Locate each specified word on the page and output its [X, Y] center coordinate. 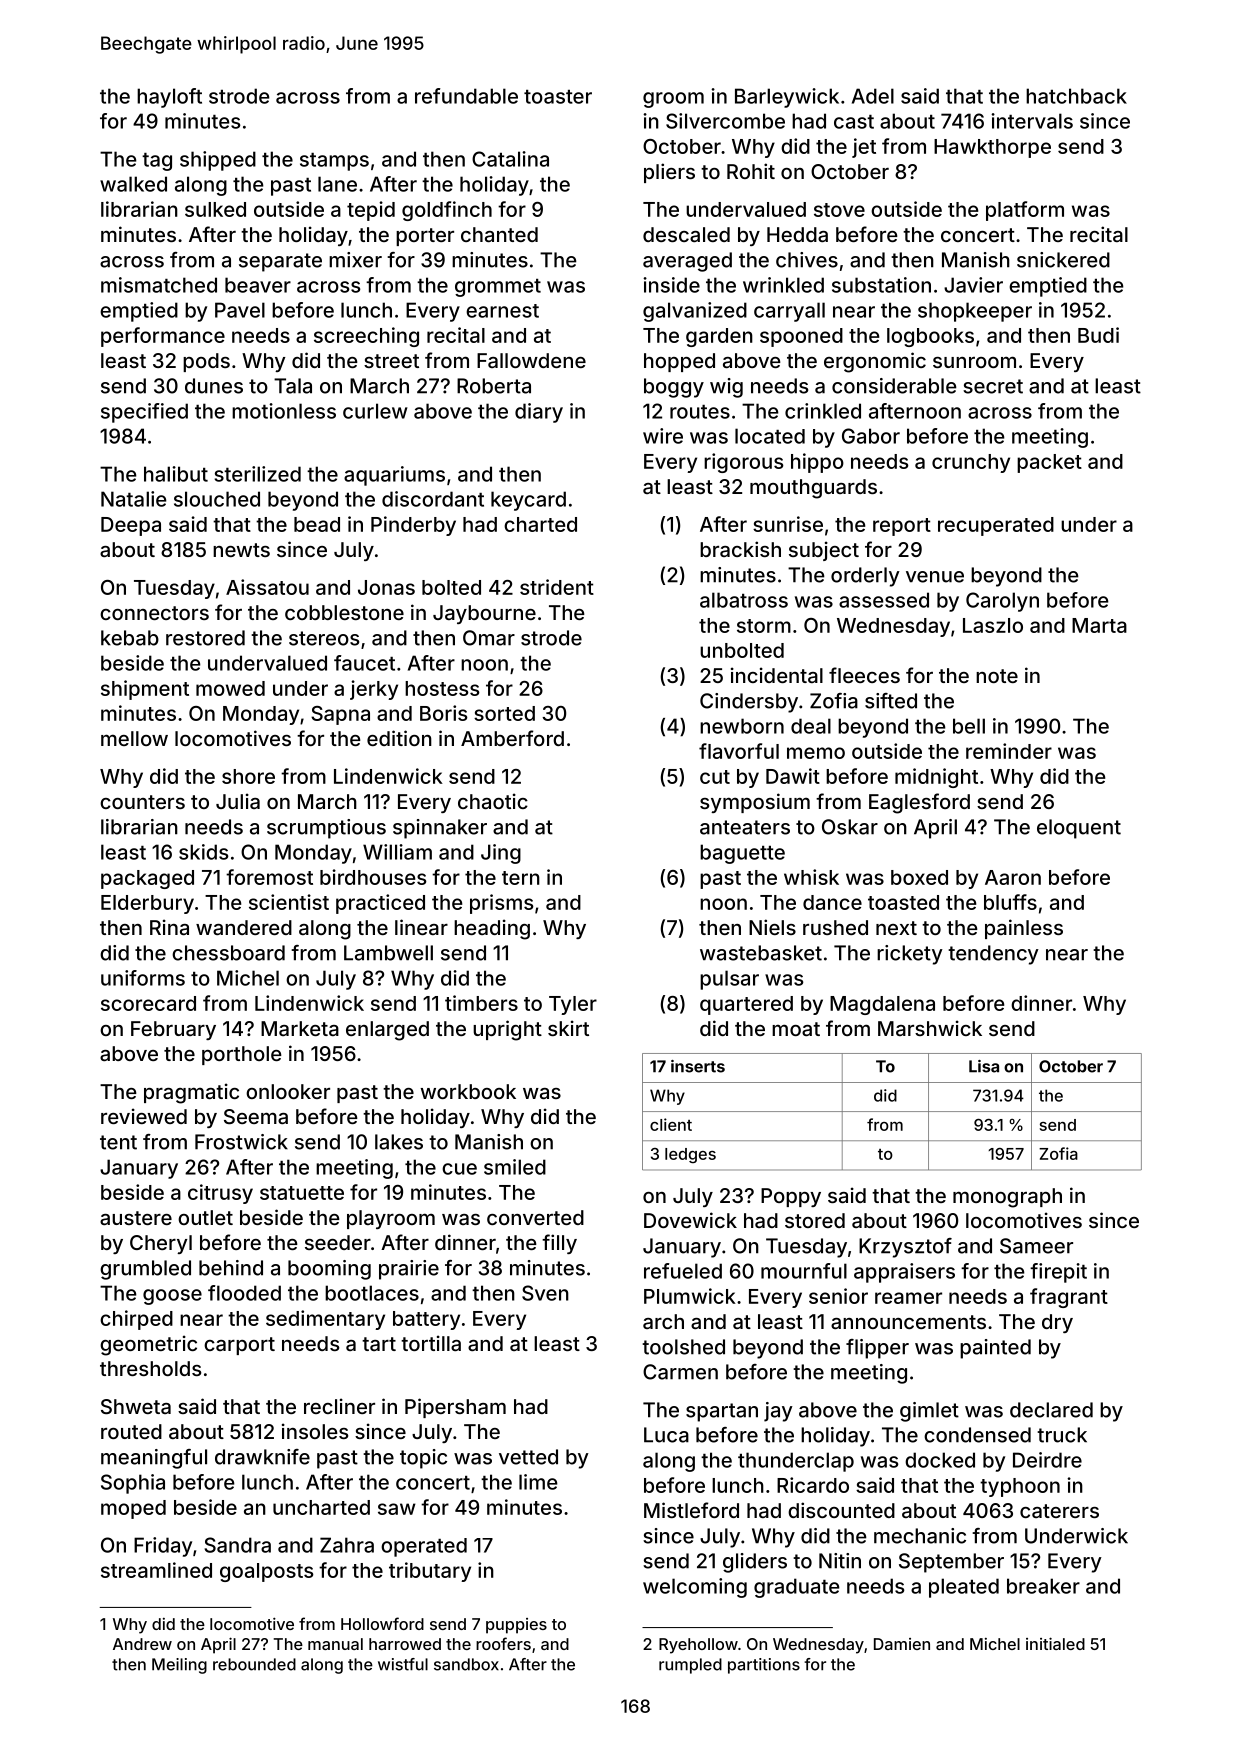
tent [118, 1142]
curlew [375, 411]
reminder [1009, 751]
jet [864, 148]
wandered [244, 927]
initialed [1055, 1643]
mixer [355, 260]
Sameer [1036, 1246]
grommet [498, 288]
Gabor [871, 436]
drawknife [262, 1457]
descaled [686, 234]
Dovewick [690, 1220]
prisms [502, 904]
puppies [516, 1626]
